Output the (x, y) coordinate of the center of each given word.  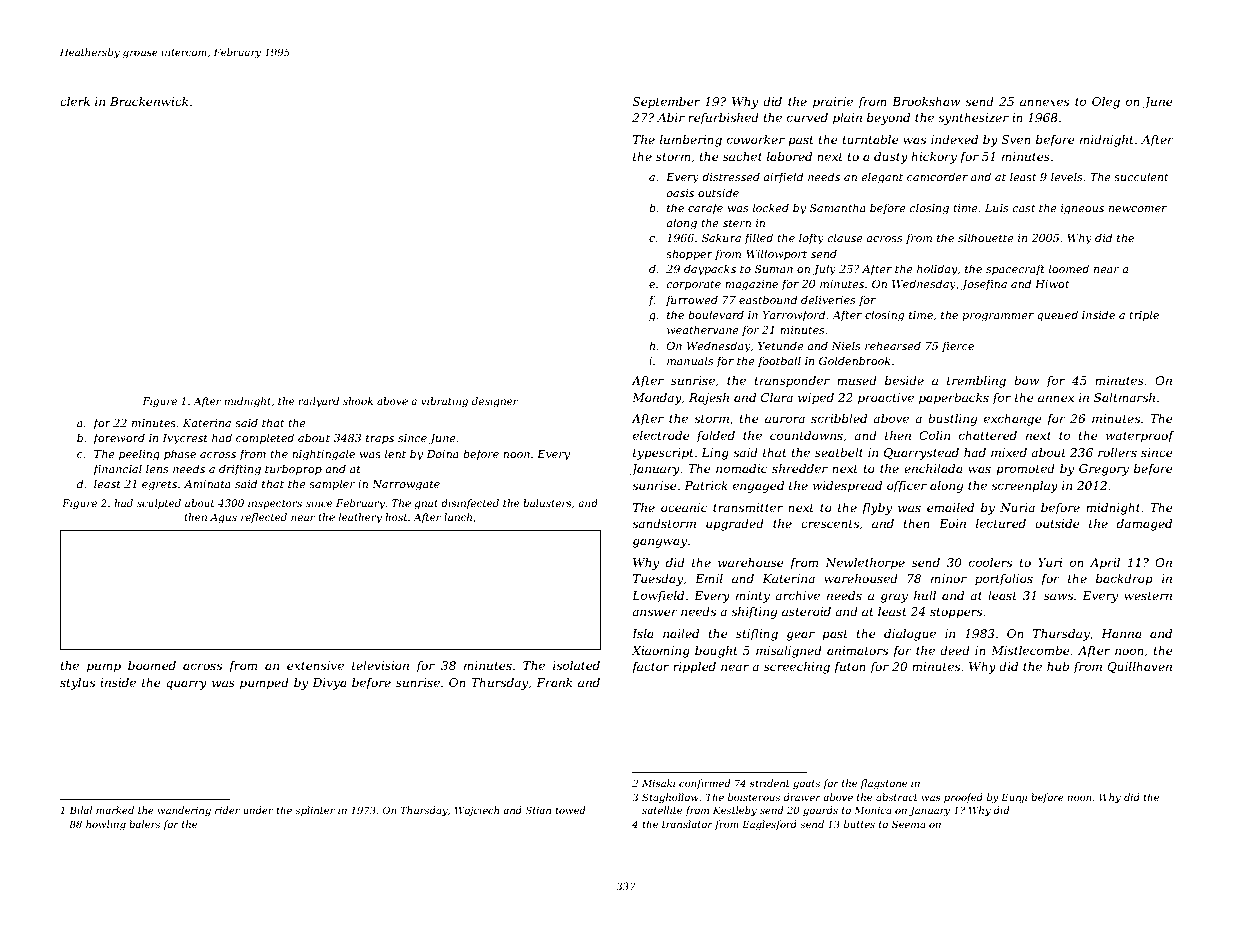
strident (769, 783)
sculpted (159, 504)
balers (144, 824)
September (666, 103)
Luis (996, 208)
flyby (877, 509)
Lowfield (658, 597)
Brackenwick (149, 101)
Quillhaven (1139, 667)
